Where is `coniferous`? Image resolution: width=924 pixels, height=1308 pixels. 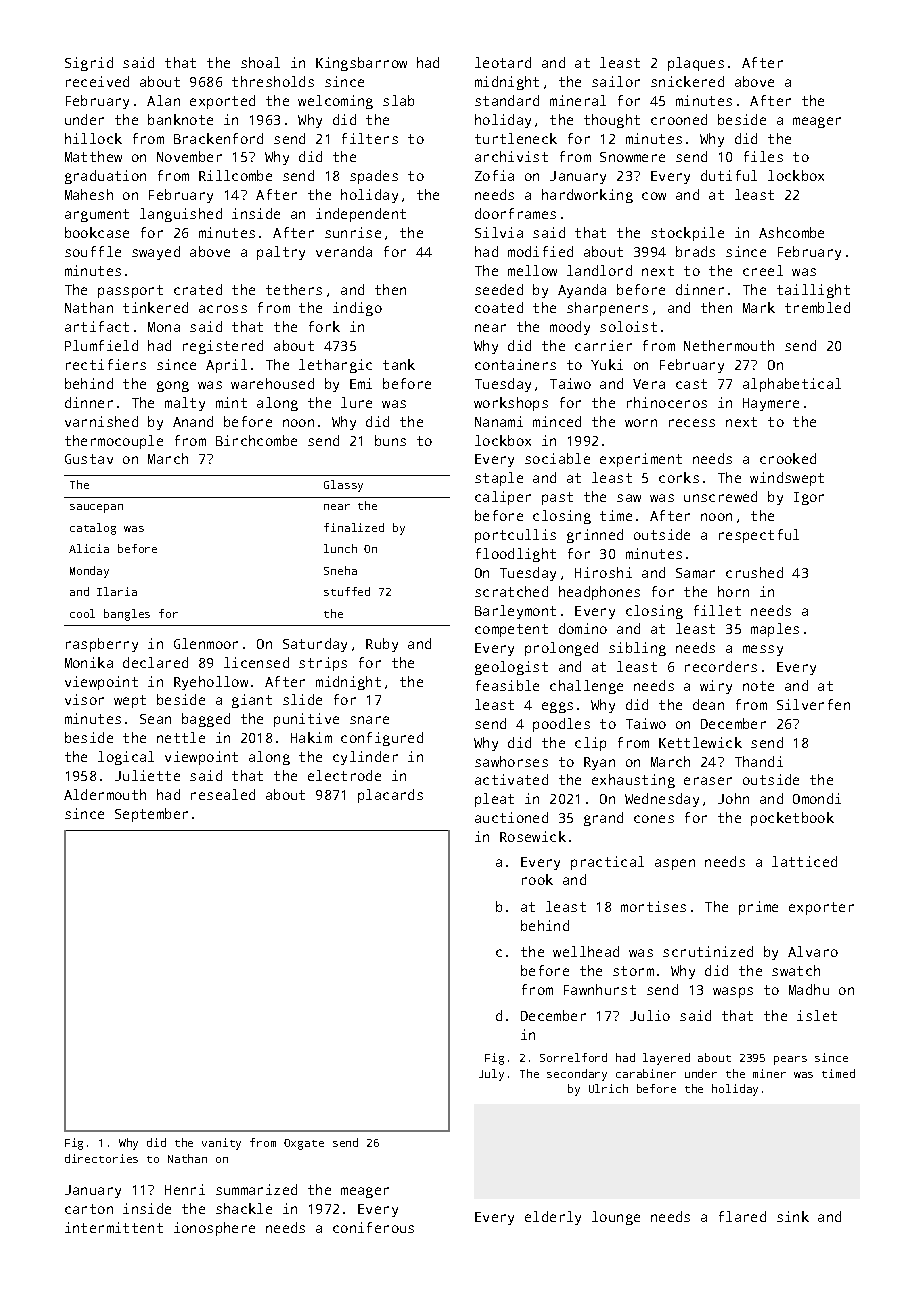
coniferous is located at coordinates (373, 1227).
